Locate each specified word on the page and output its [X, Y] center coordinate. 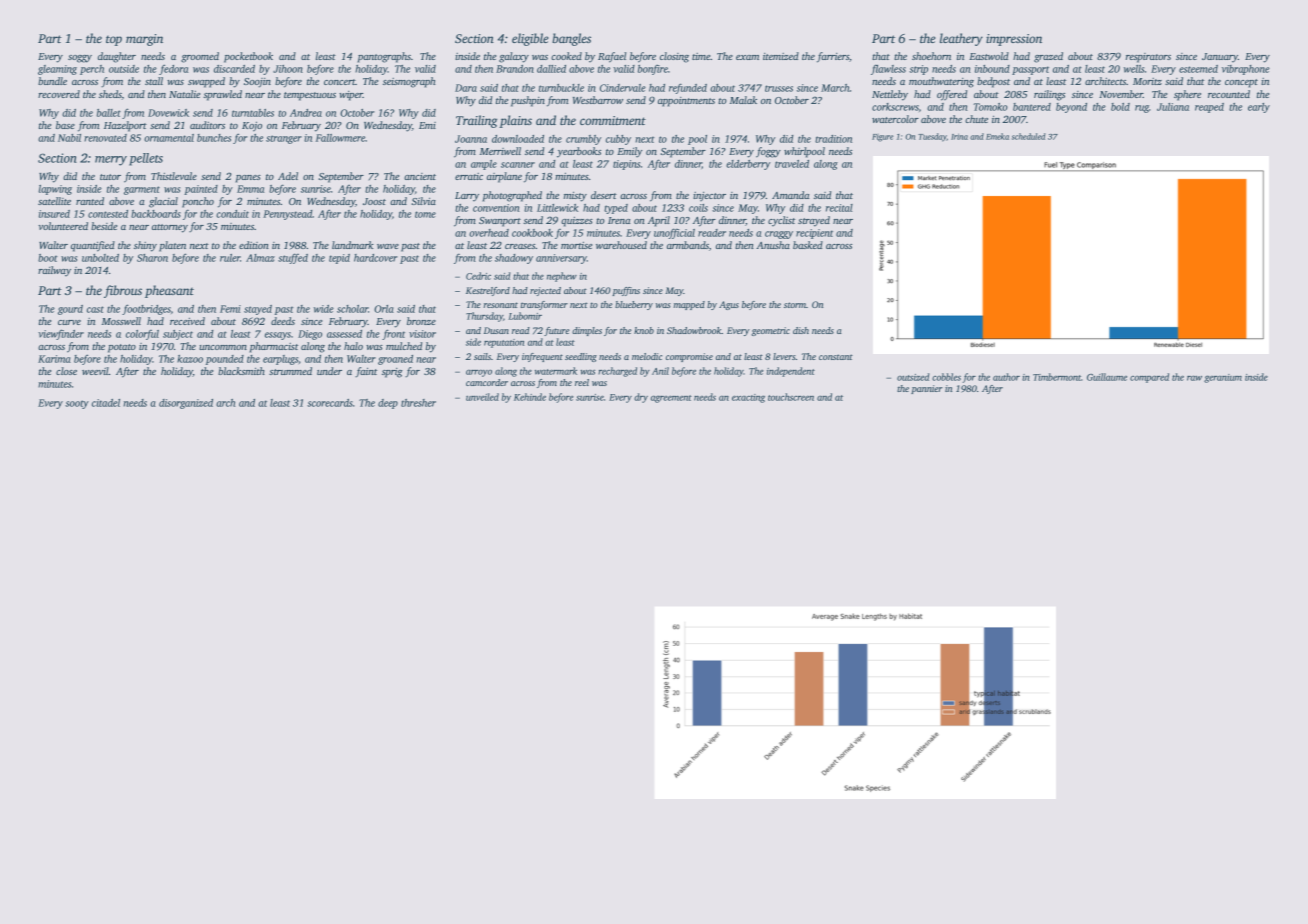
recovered [59, 94]
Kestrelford [488, 291]
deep [388, 404]
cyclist [781, 221]
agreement [671, 399]
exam [747, 57]
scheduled [1029, 136]
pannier [927, 389]
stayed [258, 310]
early [1259, 108]
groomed [200, 57]
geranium [1223, 378]
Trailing [476, 121]
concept [1241, 83]
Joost [374, 201]
